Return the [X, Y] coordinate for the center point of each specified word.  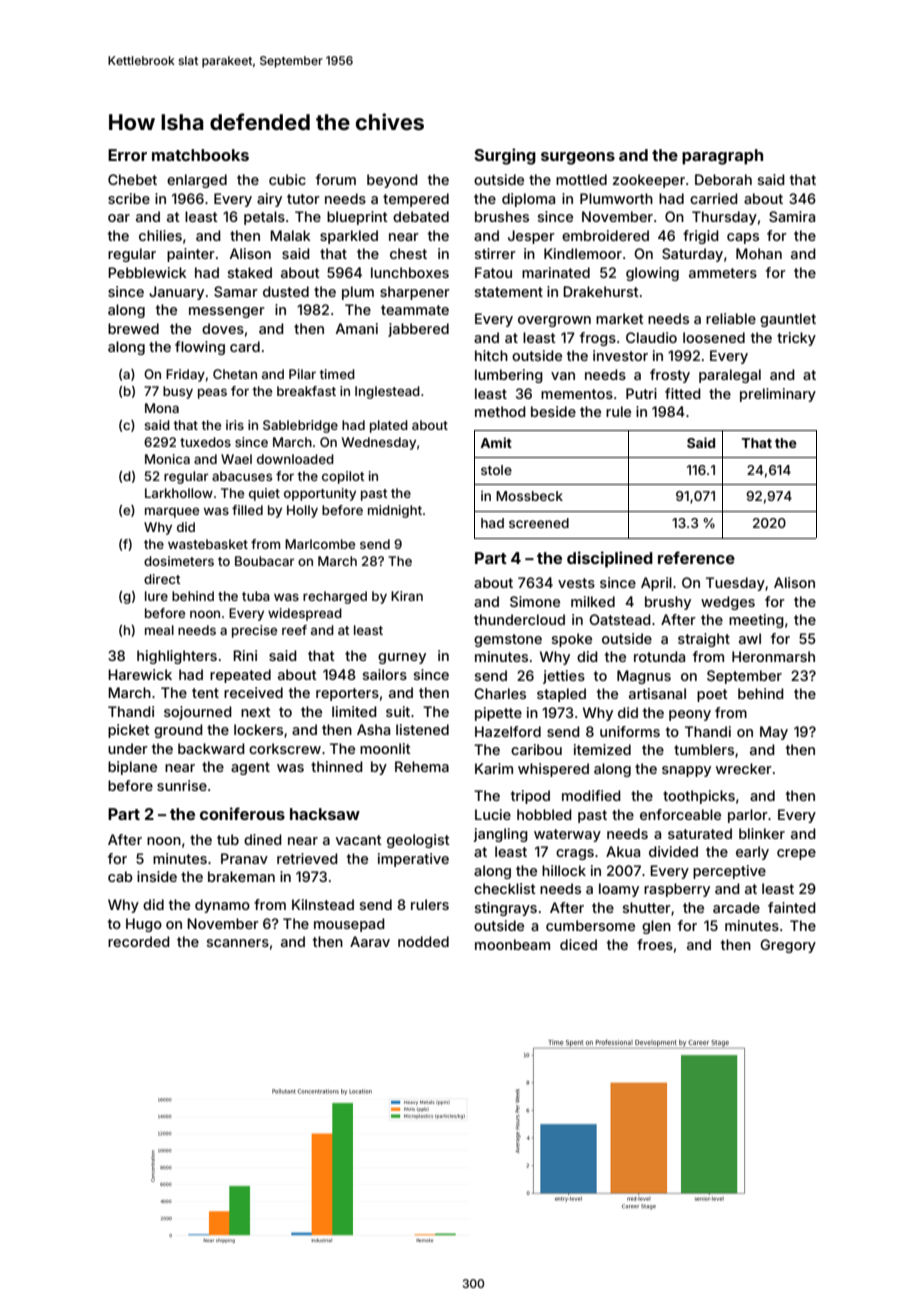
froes [655, 944]
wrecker [744, 768]
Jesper [531, 237]
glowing [652, 274]
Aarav [370, 941]
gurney [402, 658]
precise [254, 631]
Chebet [132, 179]
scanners [238, 943]
